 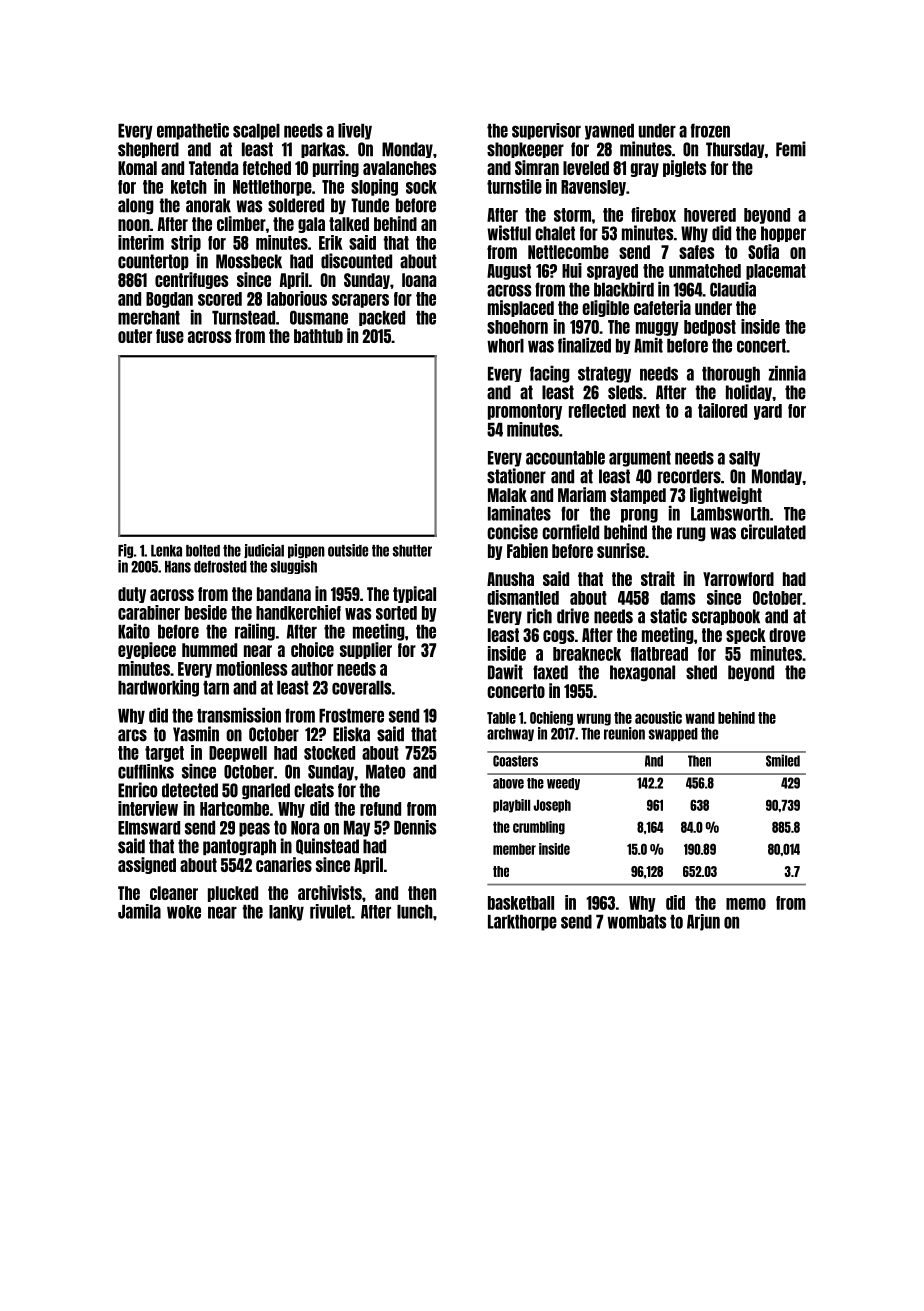 I want to click on discounted, so click(x=356, y=261).
